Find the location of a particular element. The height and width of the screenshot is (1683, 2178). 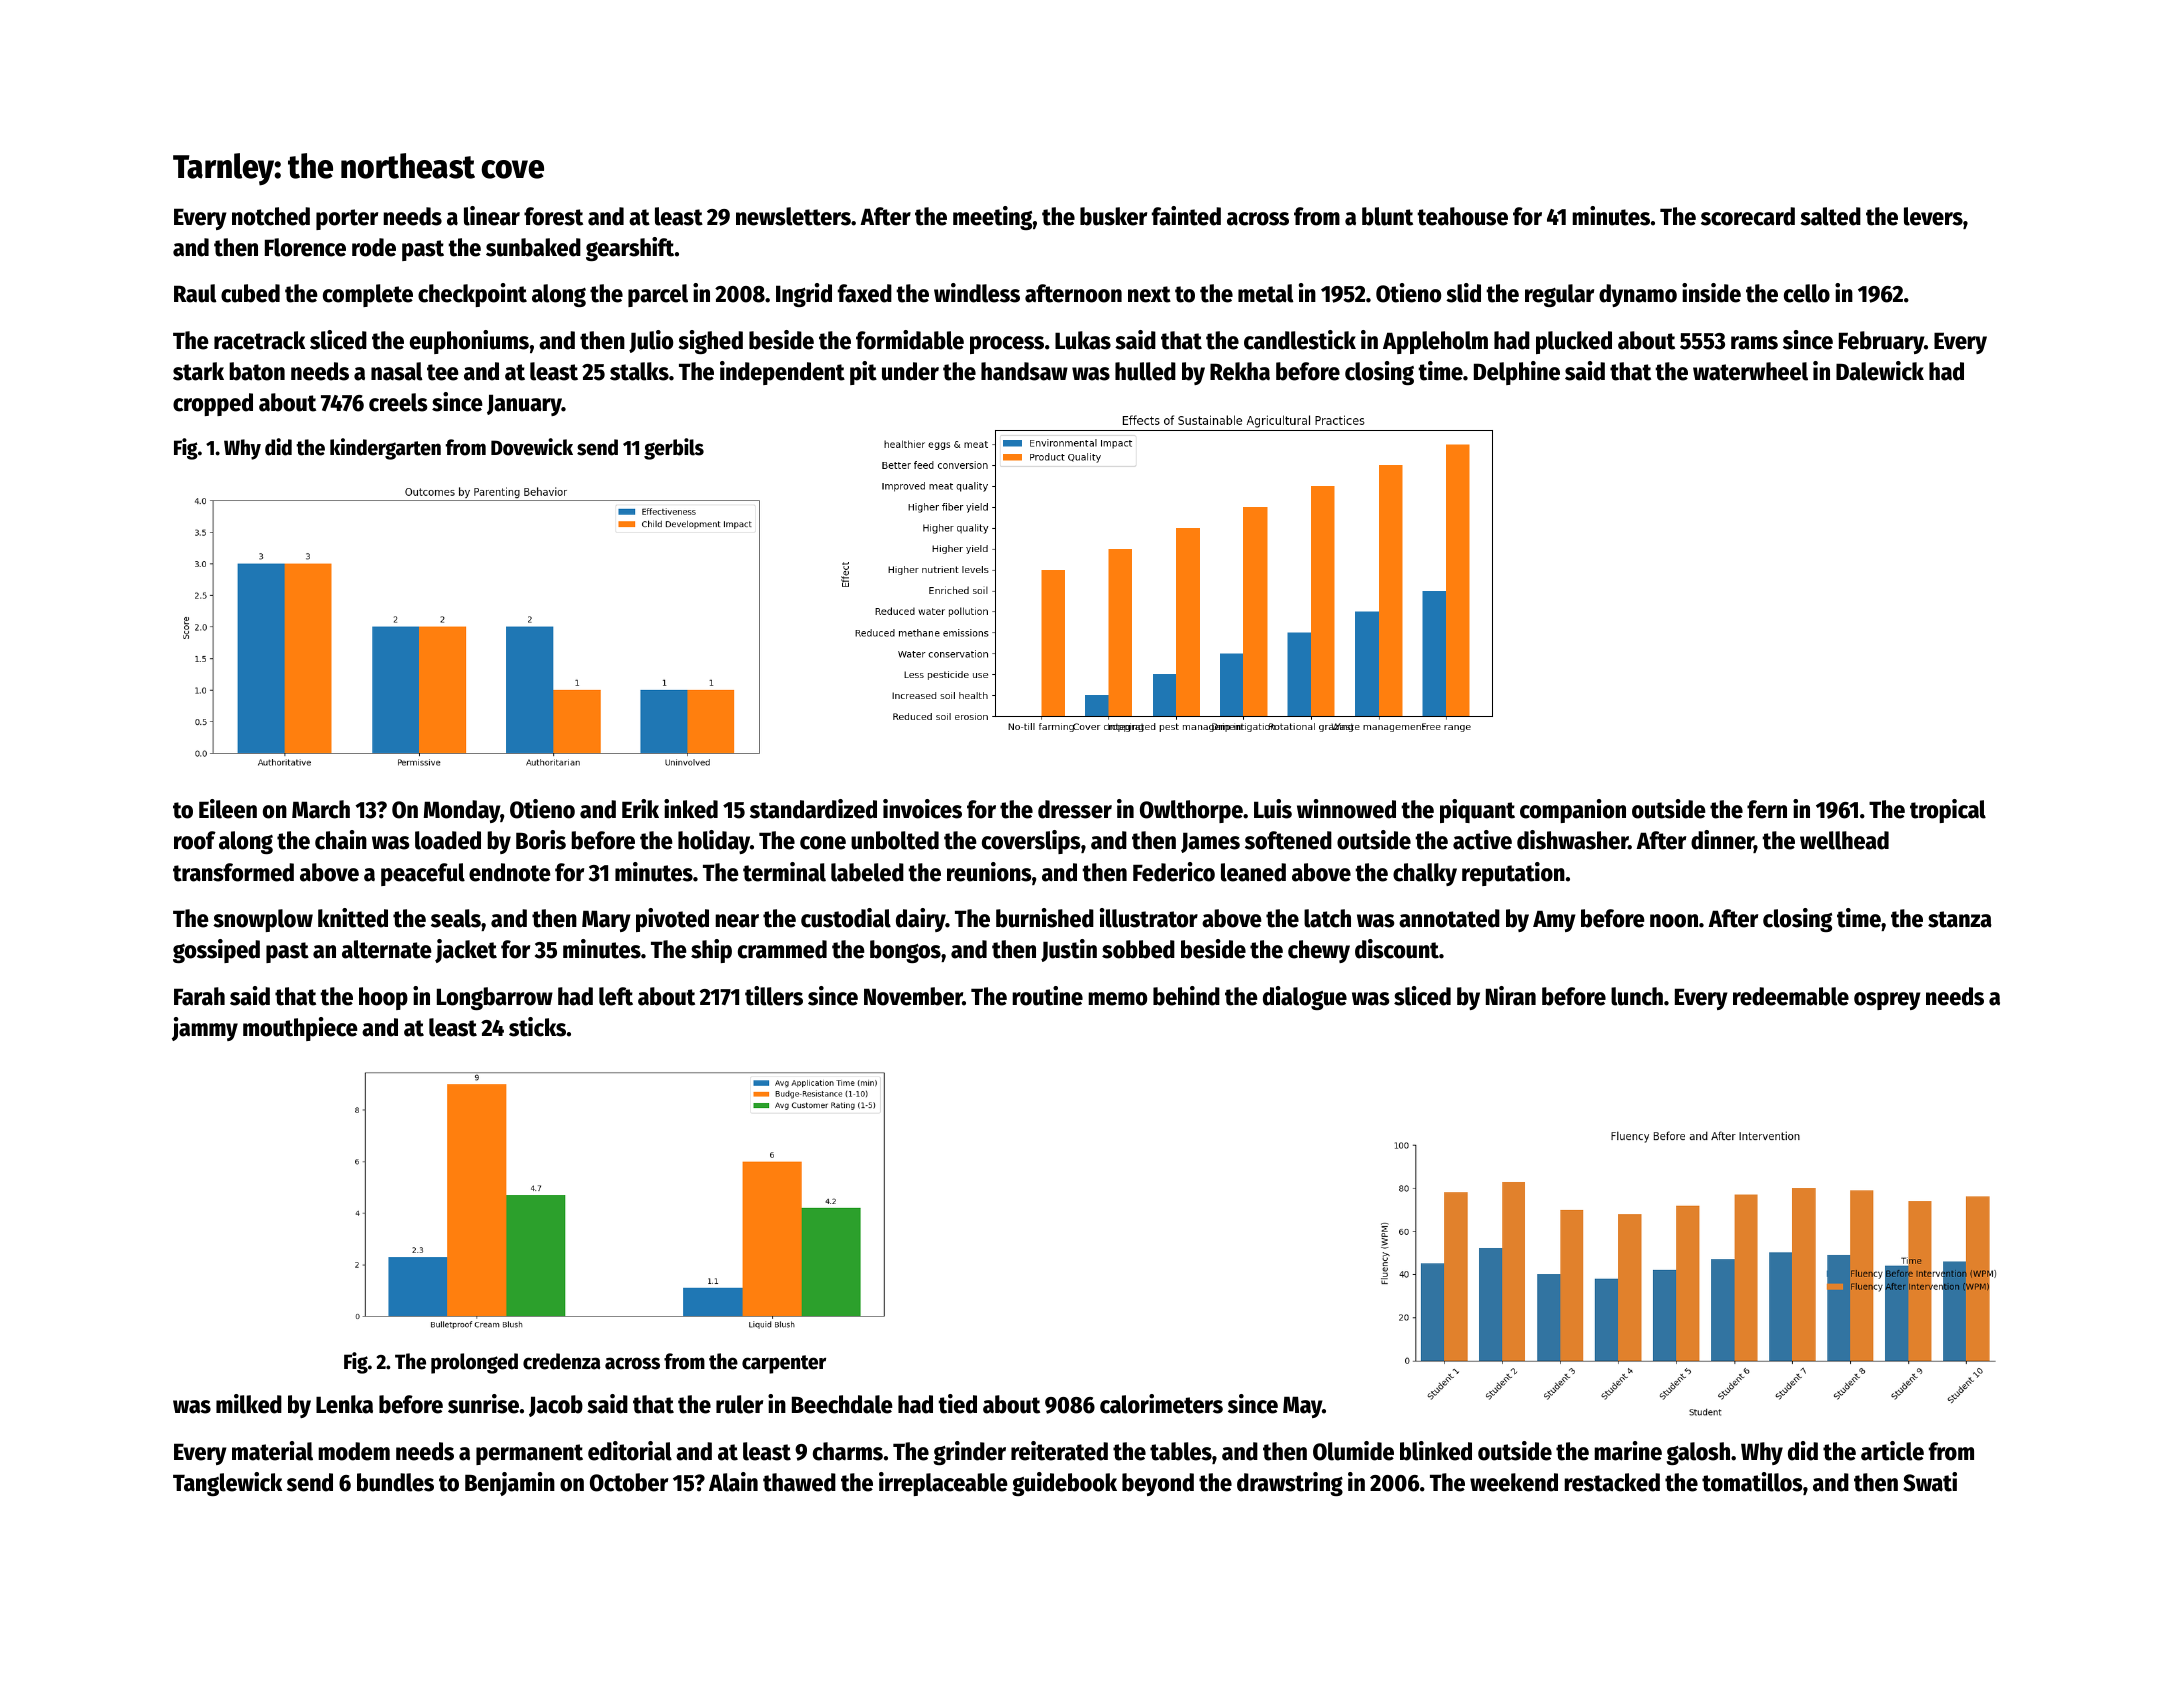

thawed is located at coordinates (799, 1482).
